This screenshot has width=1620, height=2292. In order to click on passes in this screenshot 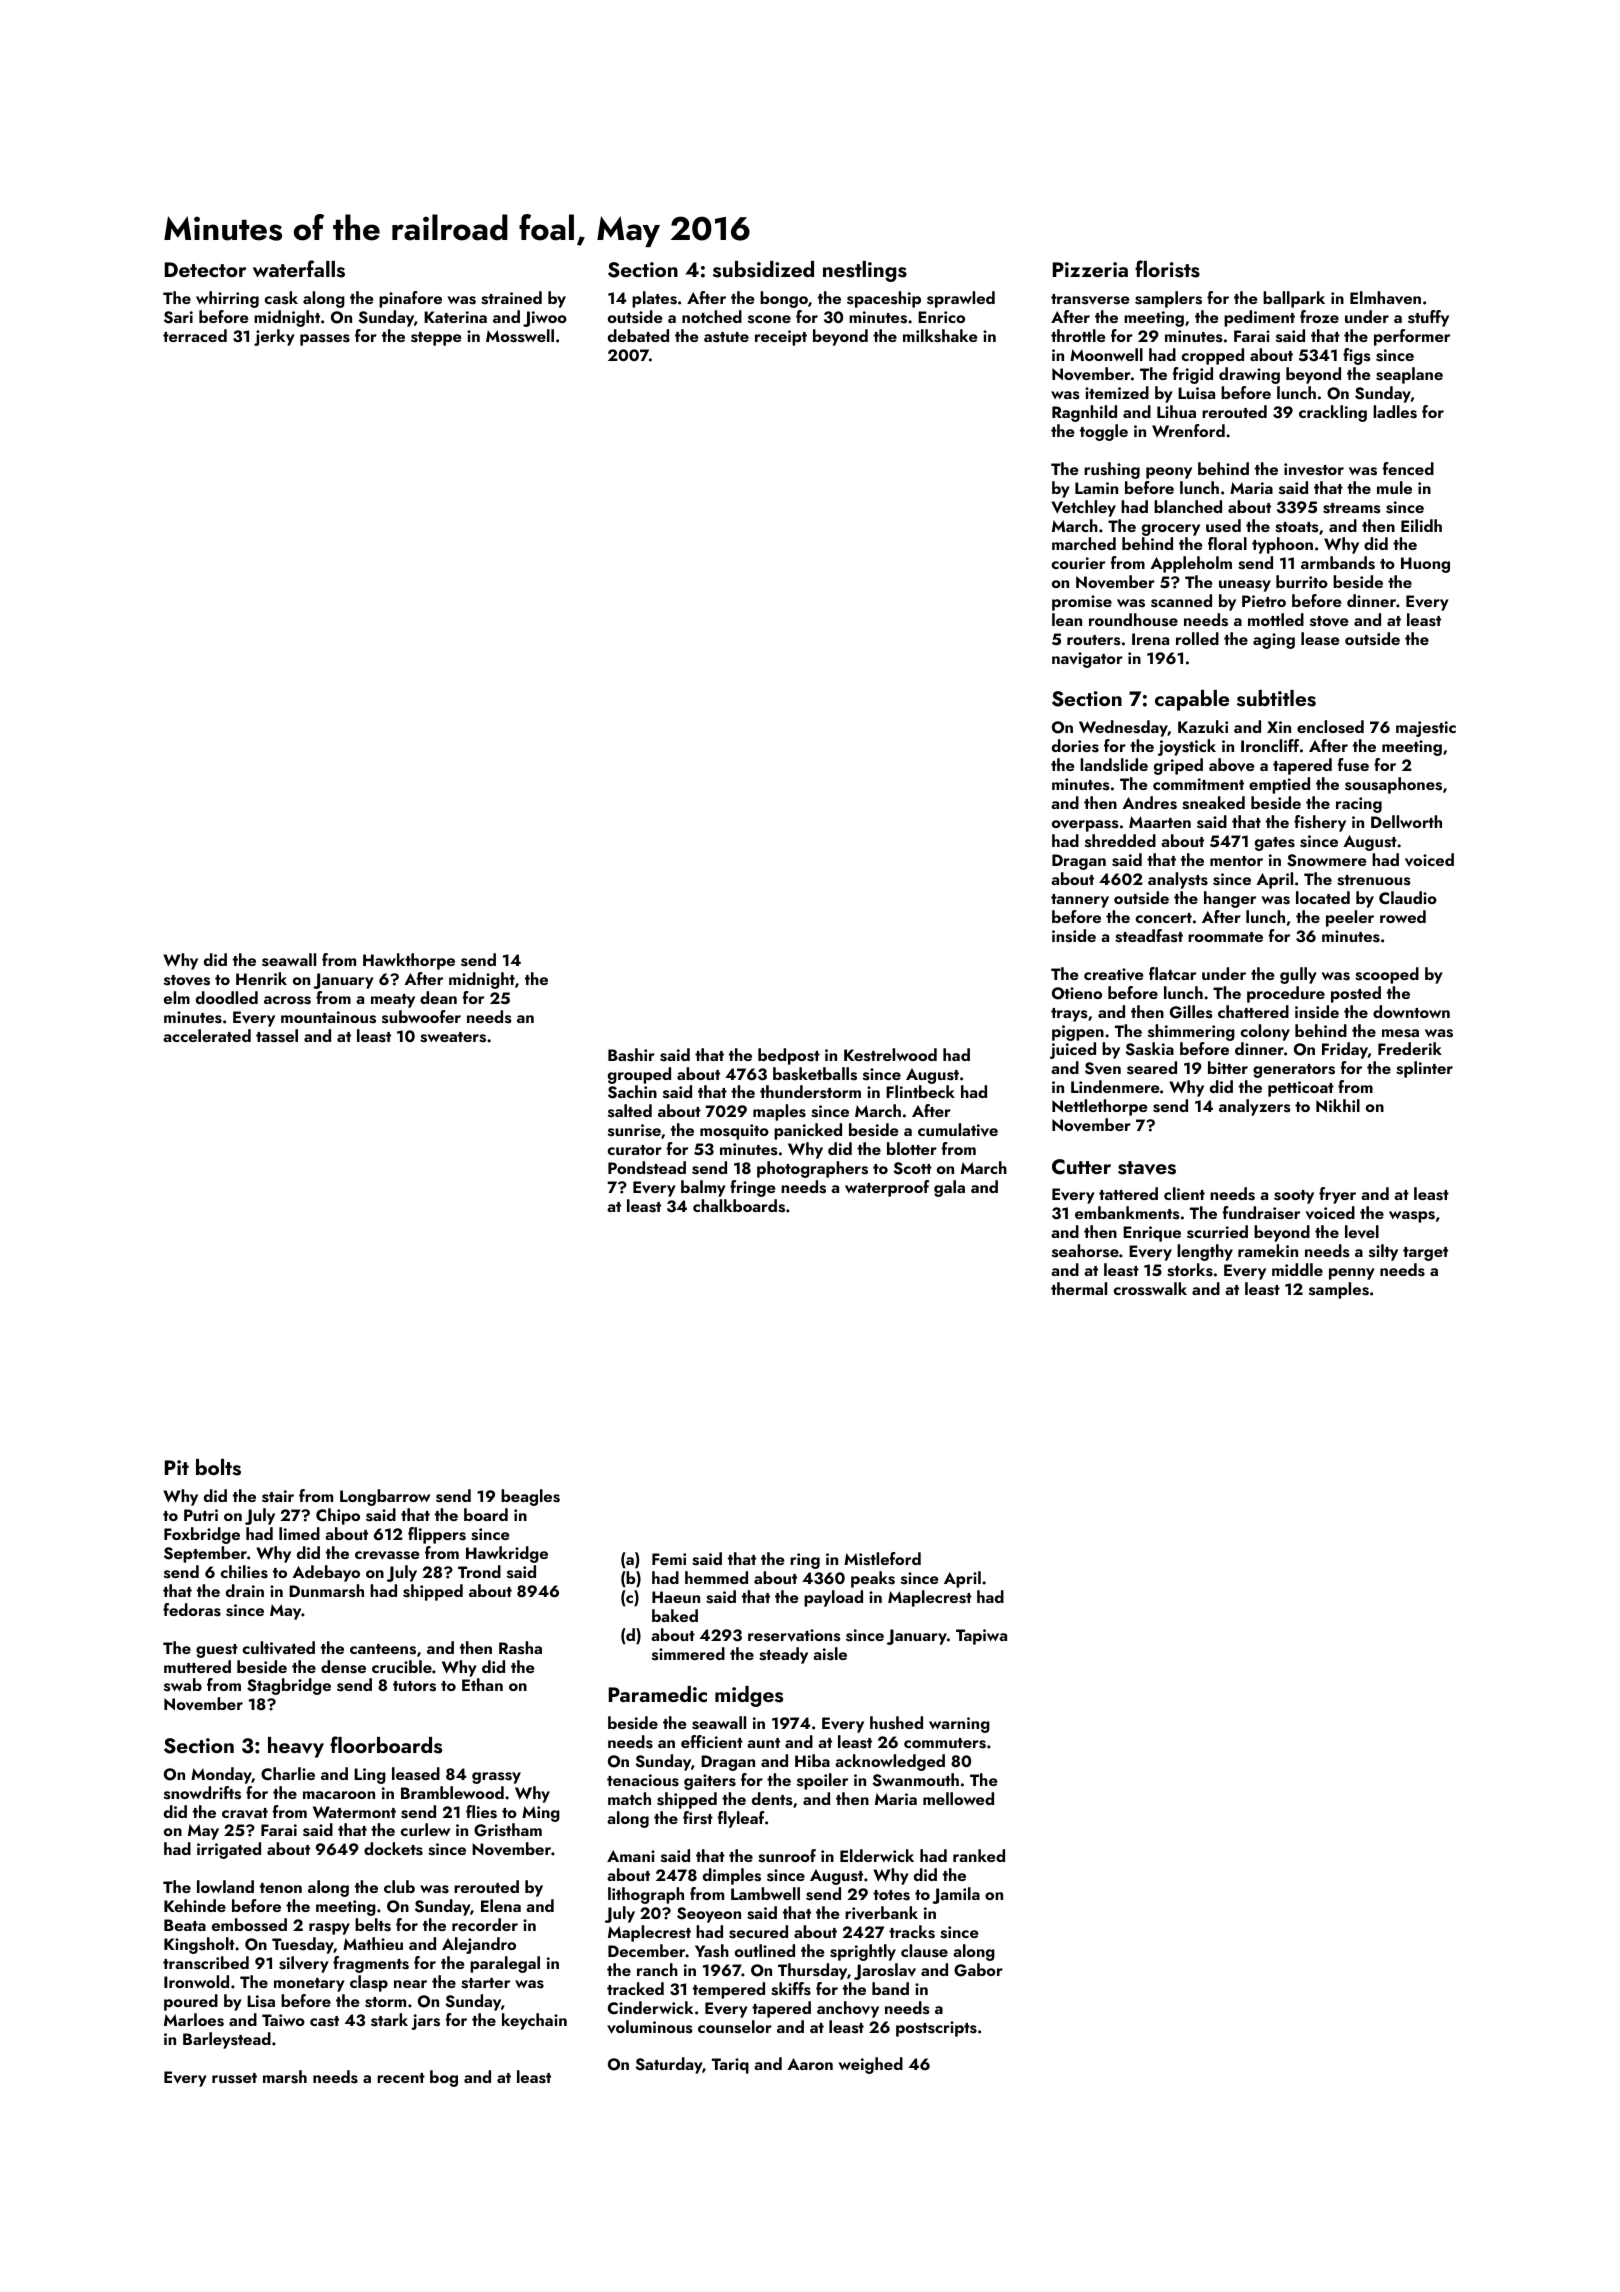, I will do `click(325, 340)`.
